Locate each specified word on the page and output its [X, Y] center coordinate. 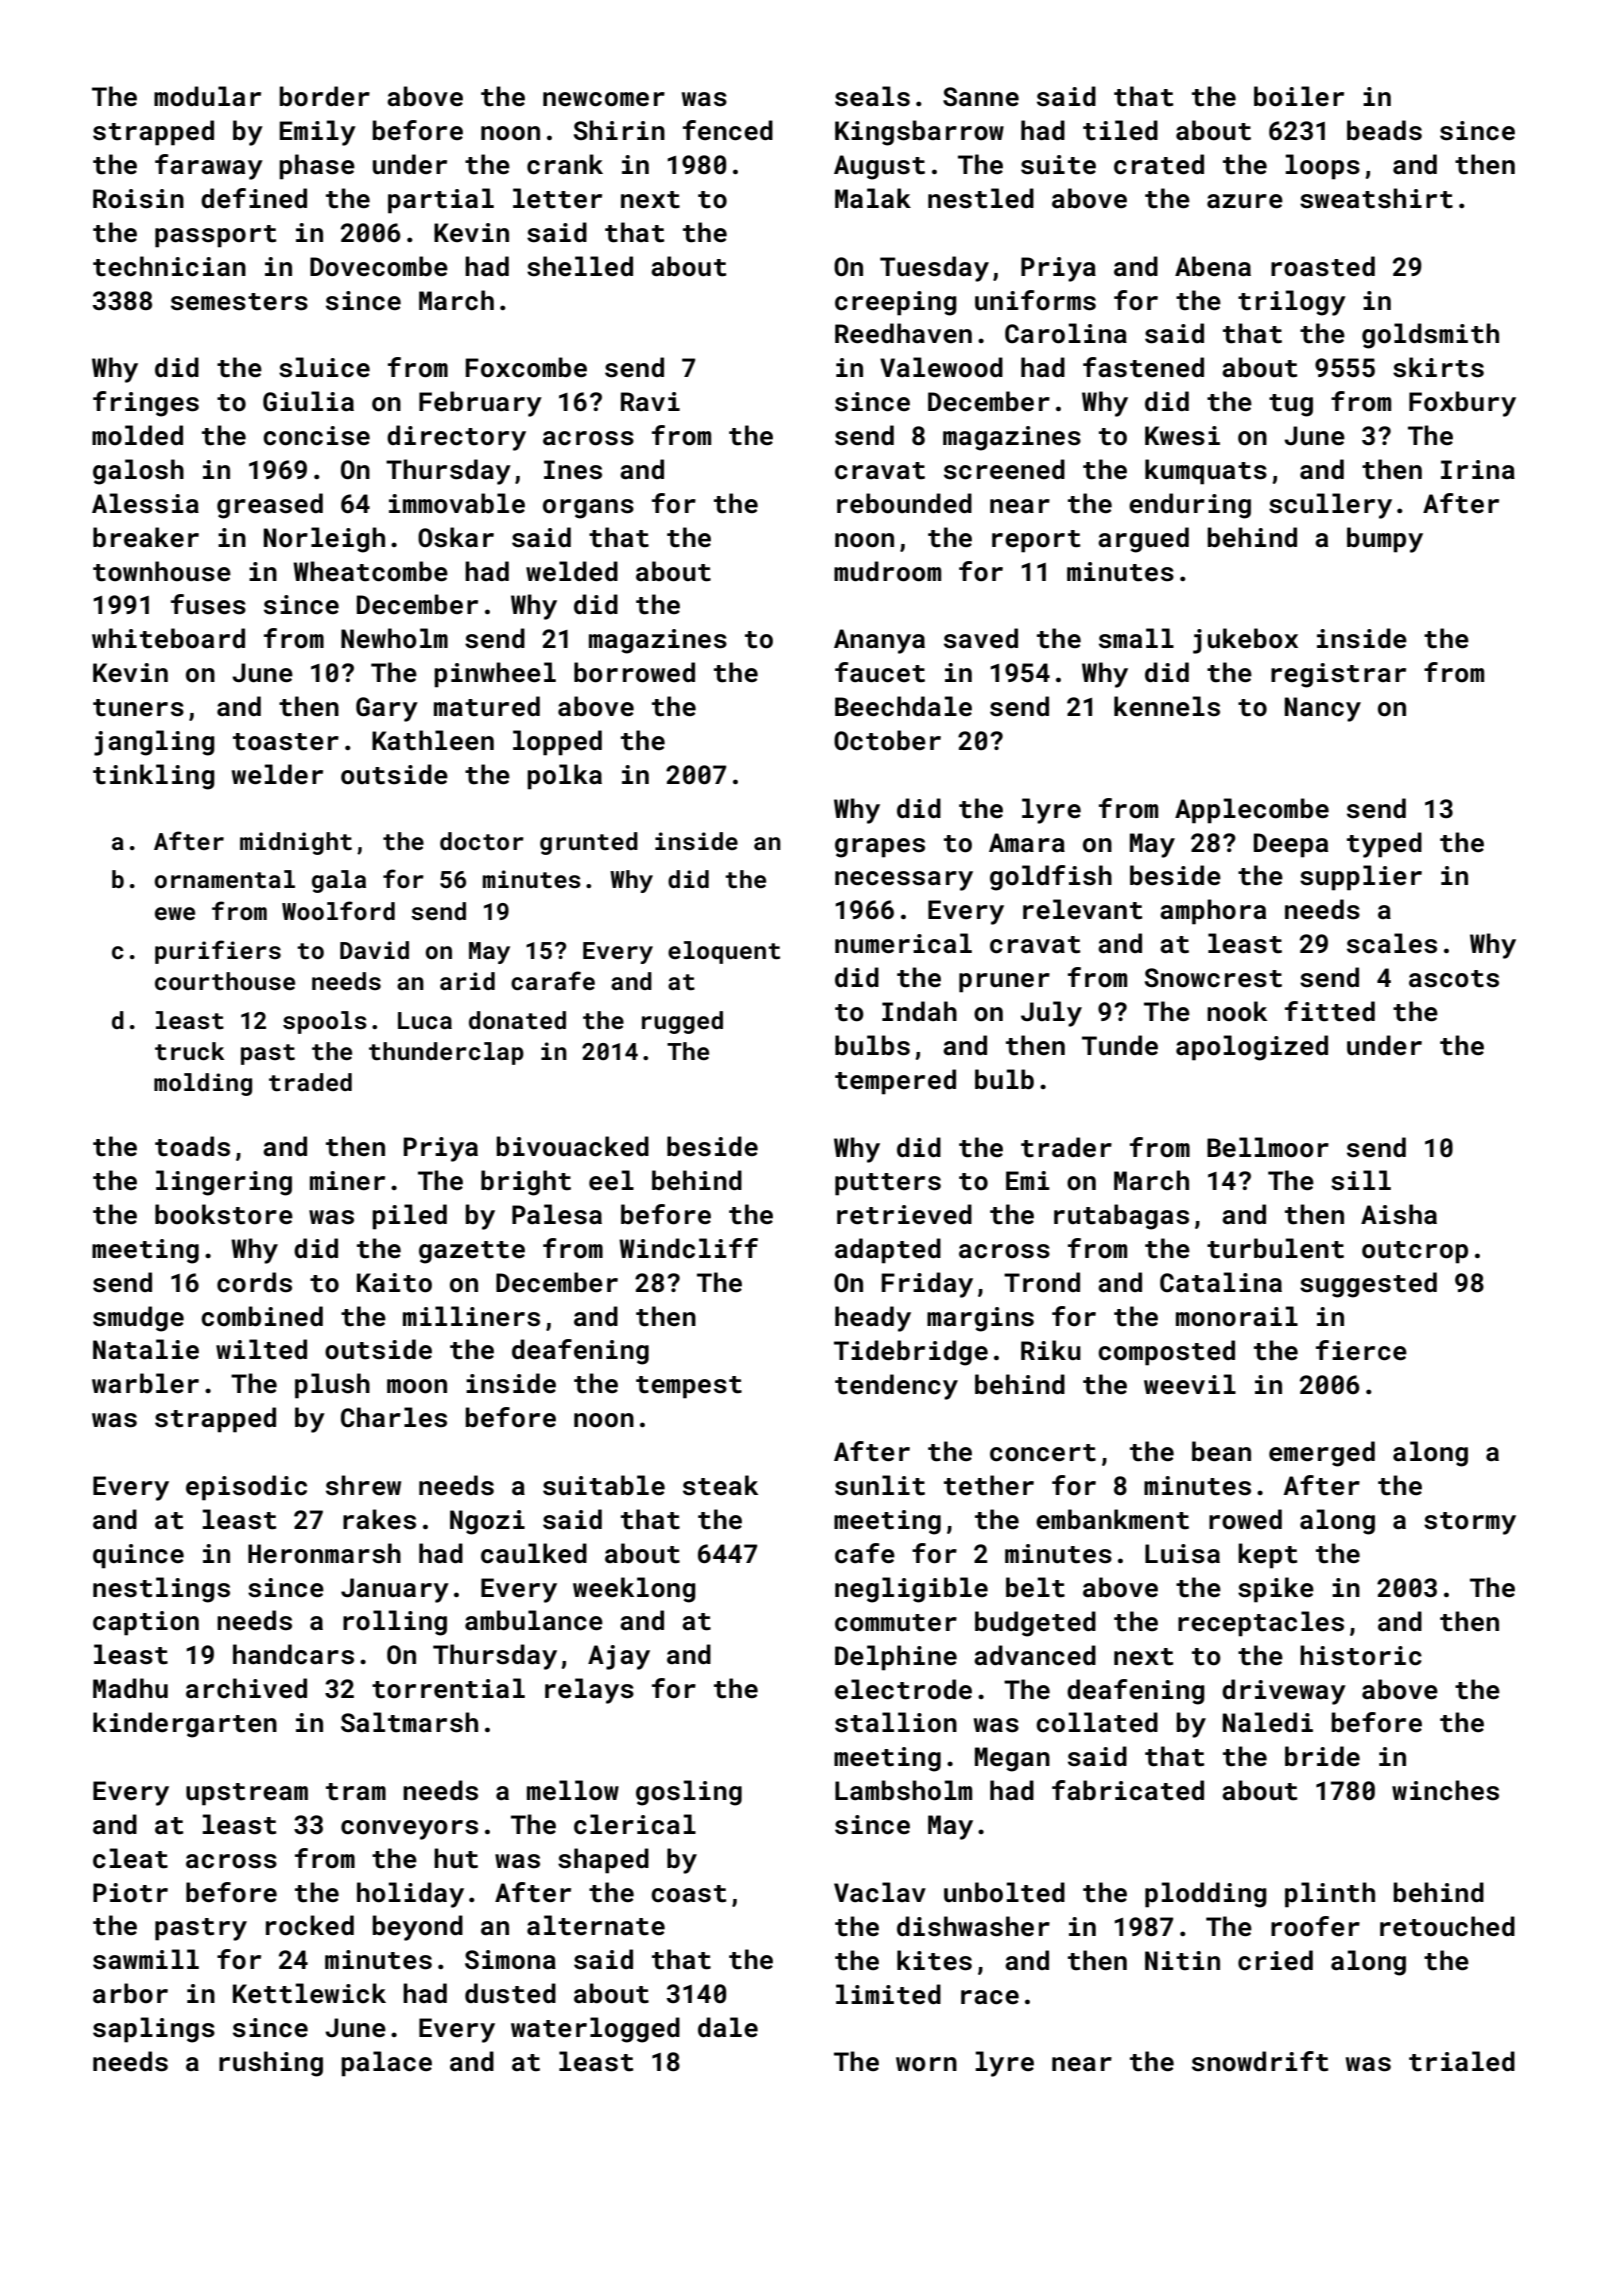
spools [325, 1022]
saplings [154, 2030]
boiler [1299, 96]
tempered [895, 1082]
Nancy [1323, 709]
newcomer [604, 99]
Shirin [619, 130]
